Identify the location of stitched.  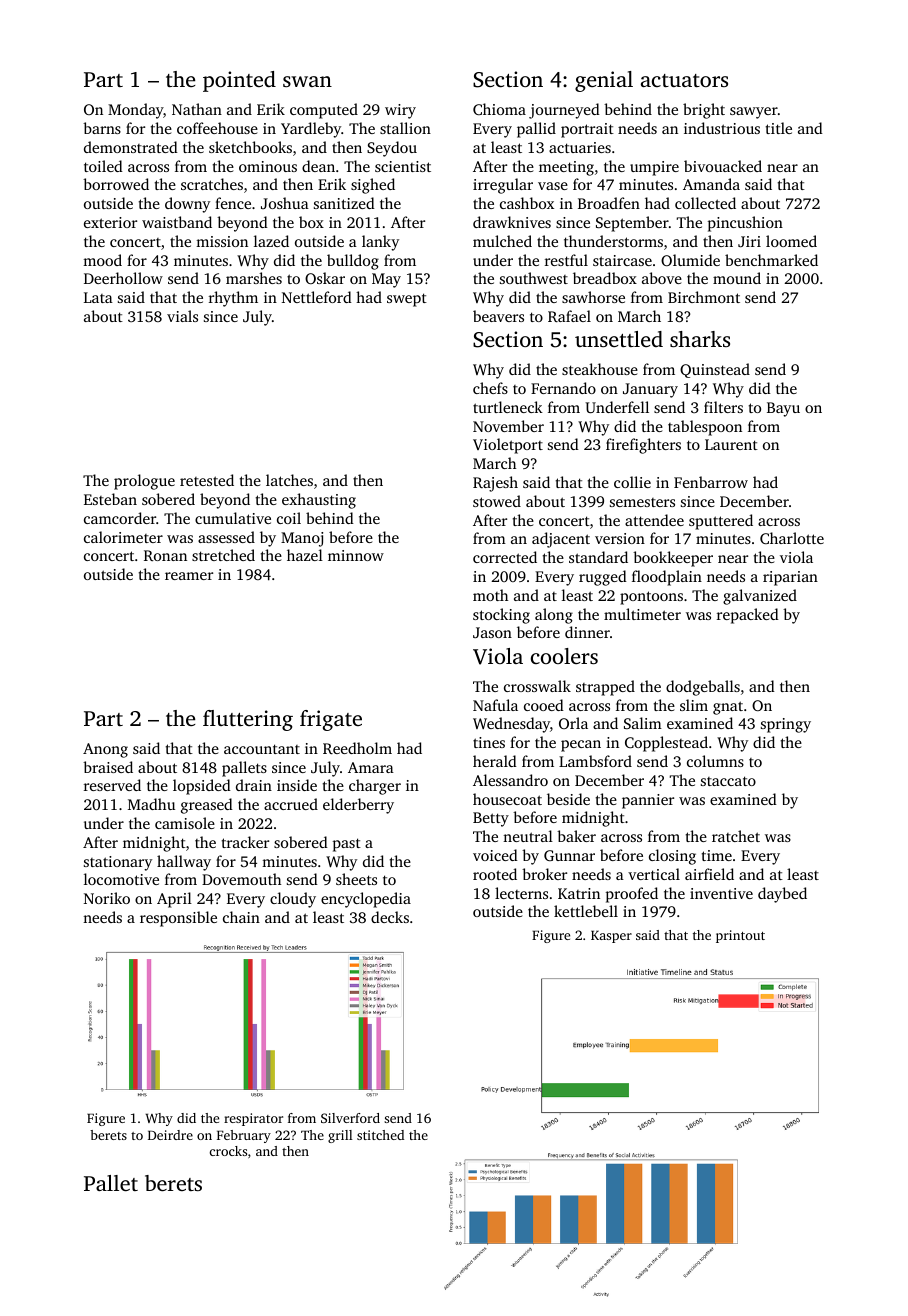
(380, 1135).
